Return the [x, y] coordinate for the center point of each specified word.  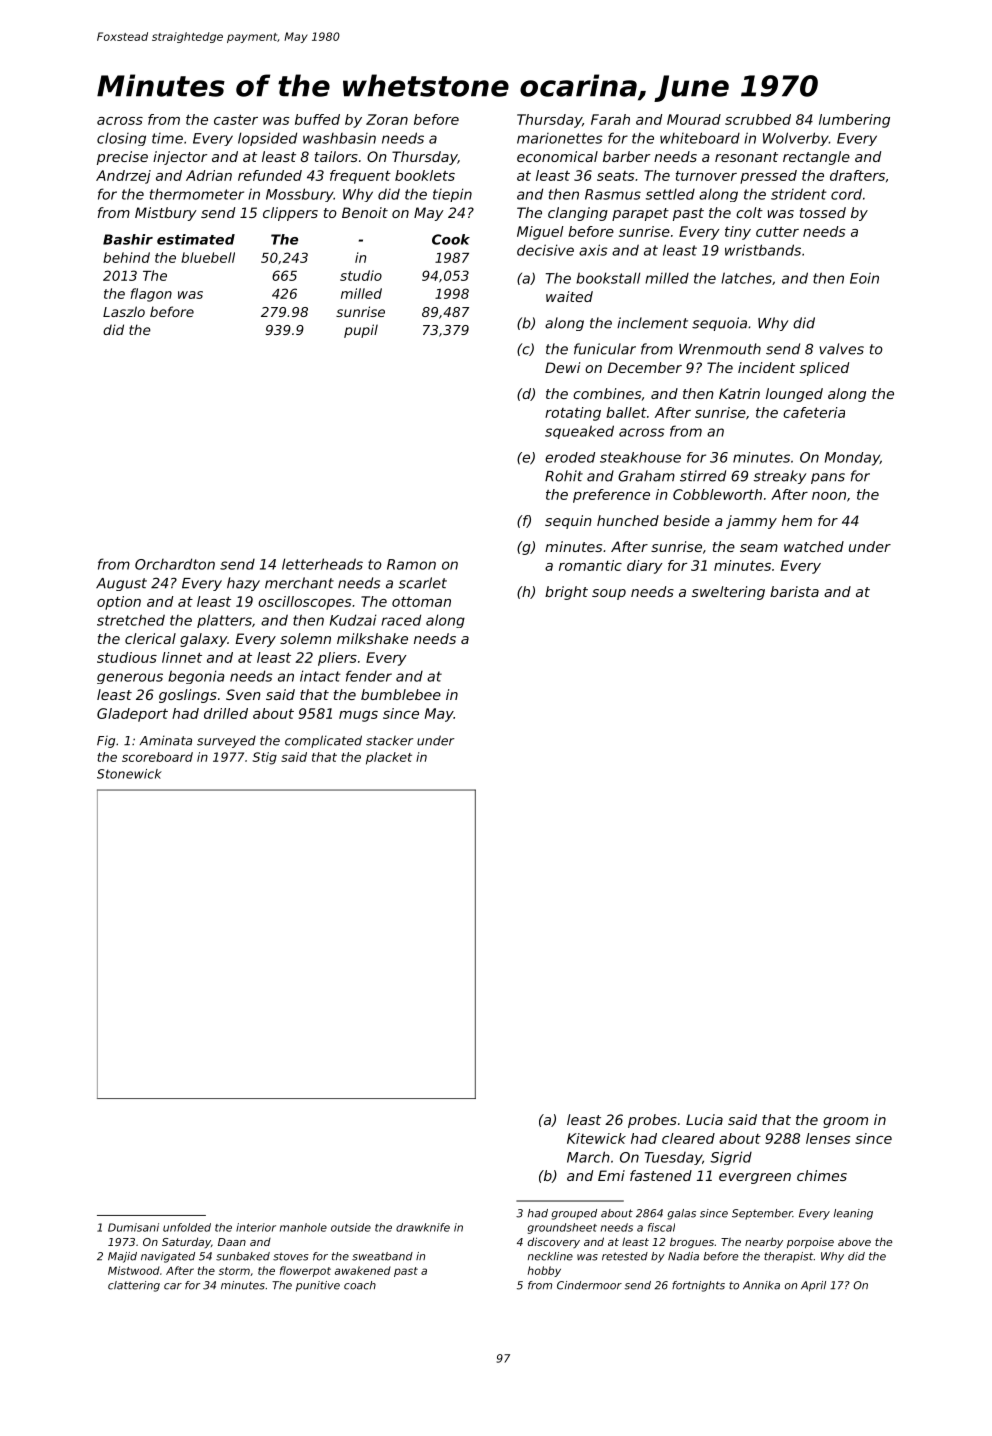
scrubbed [758, 119]
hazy [243, 584]
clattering [134, 1286]
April [813, 1286]
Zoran [387, 119]
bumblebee [401, 694]
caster [236, 119]
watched [814, 546]
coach [360, 1285]
